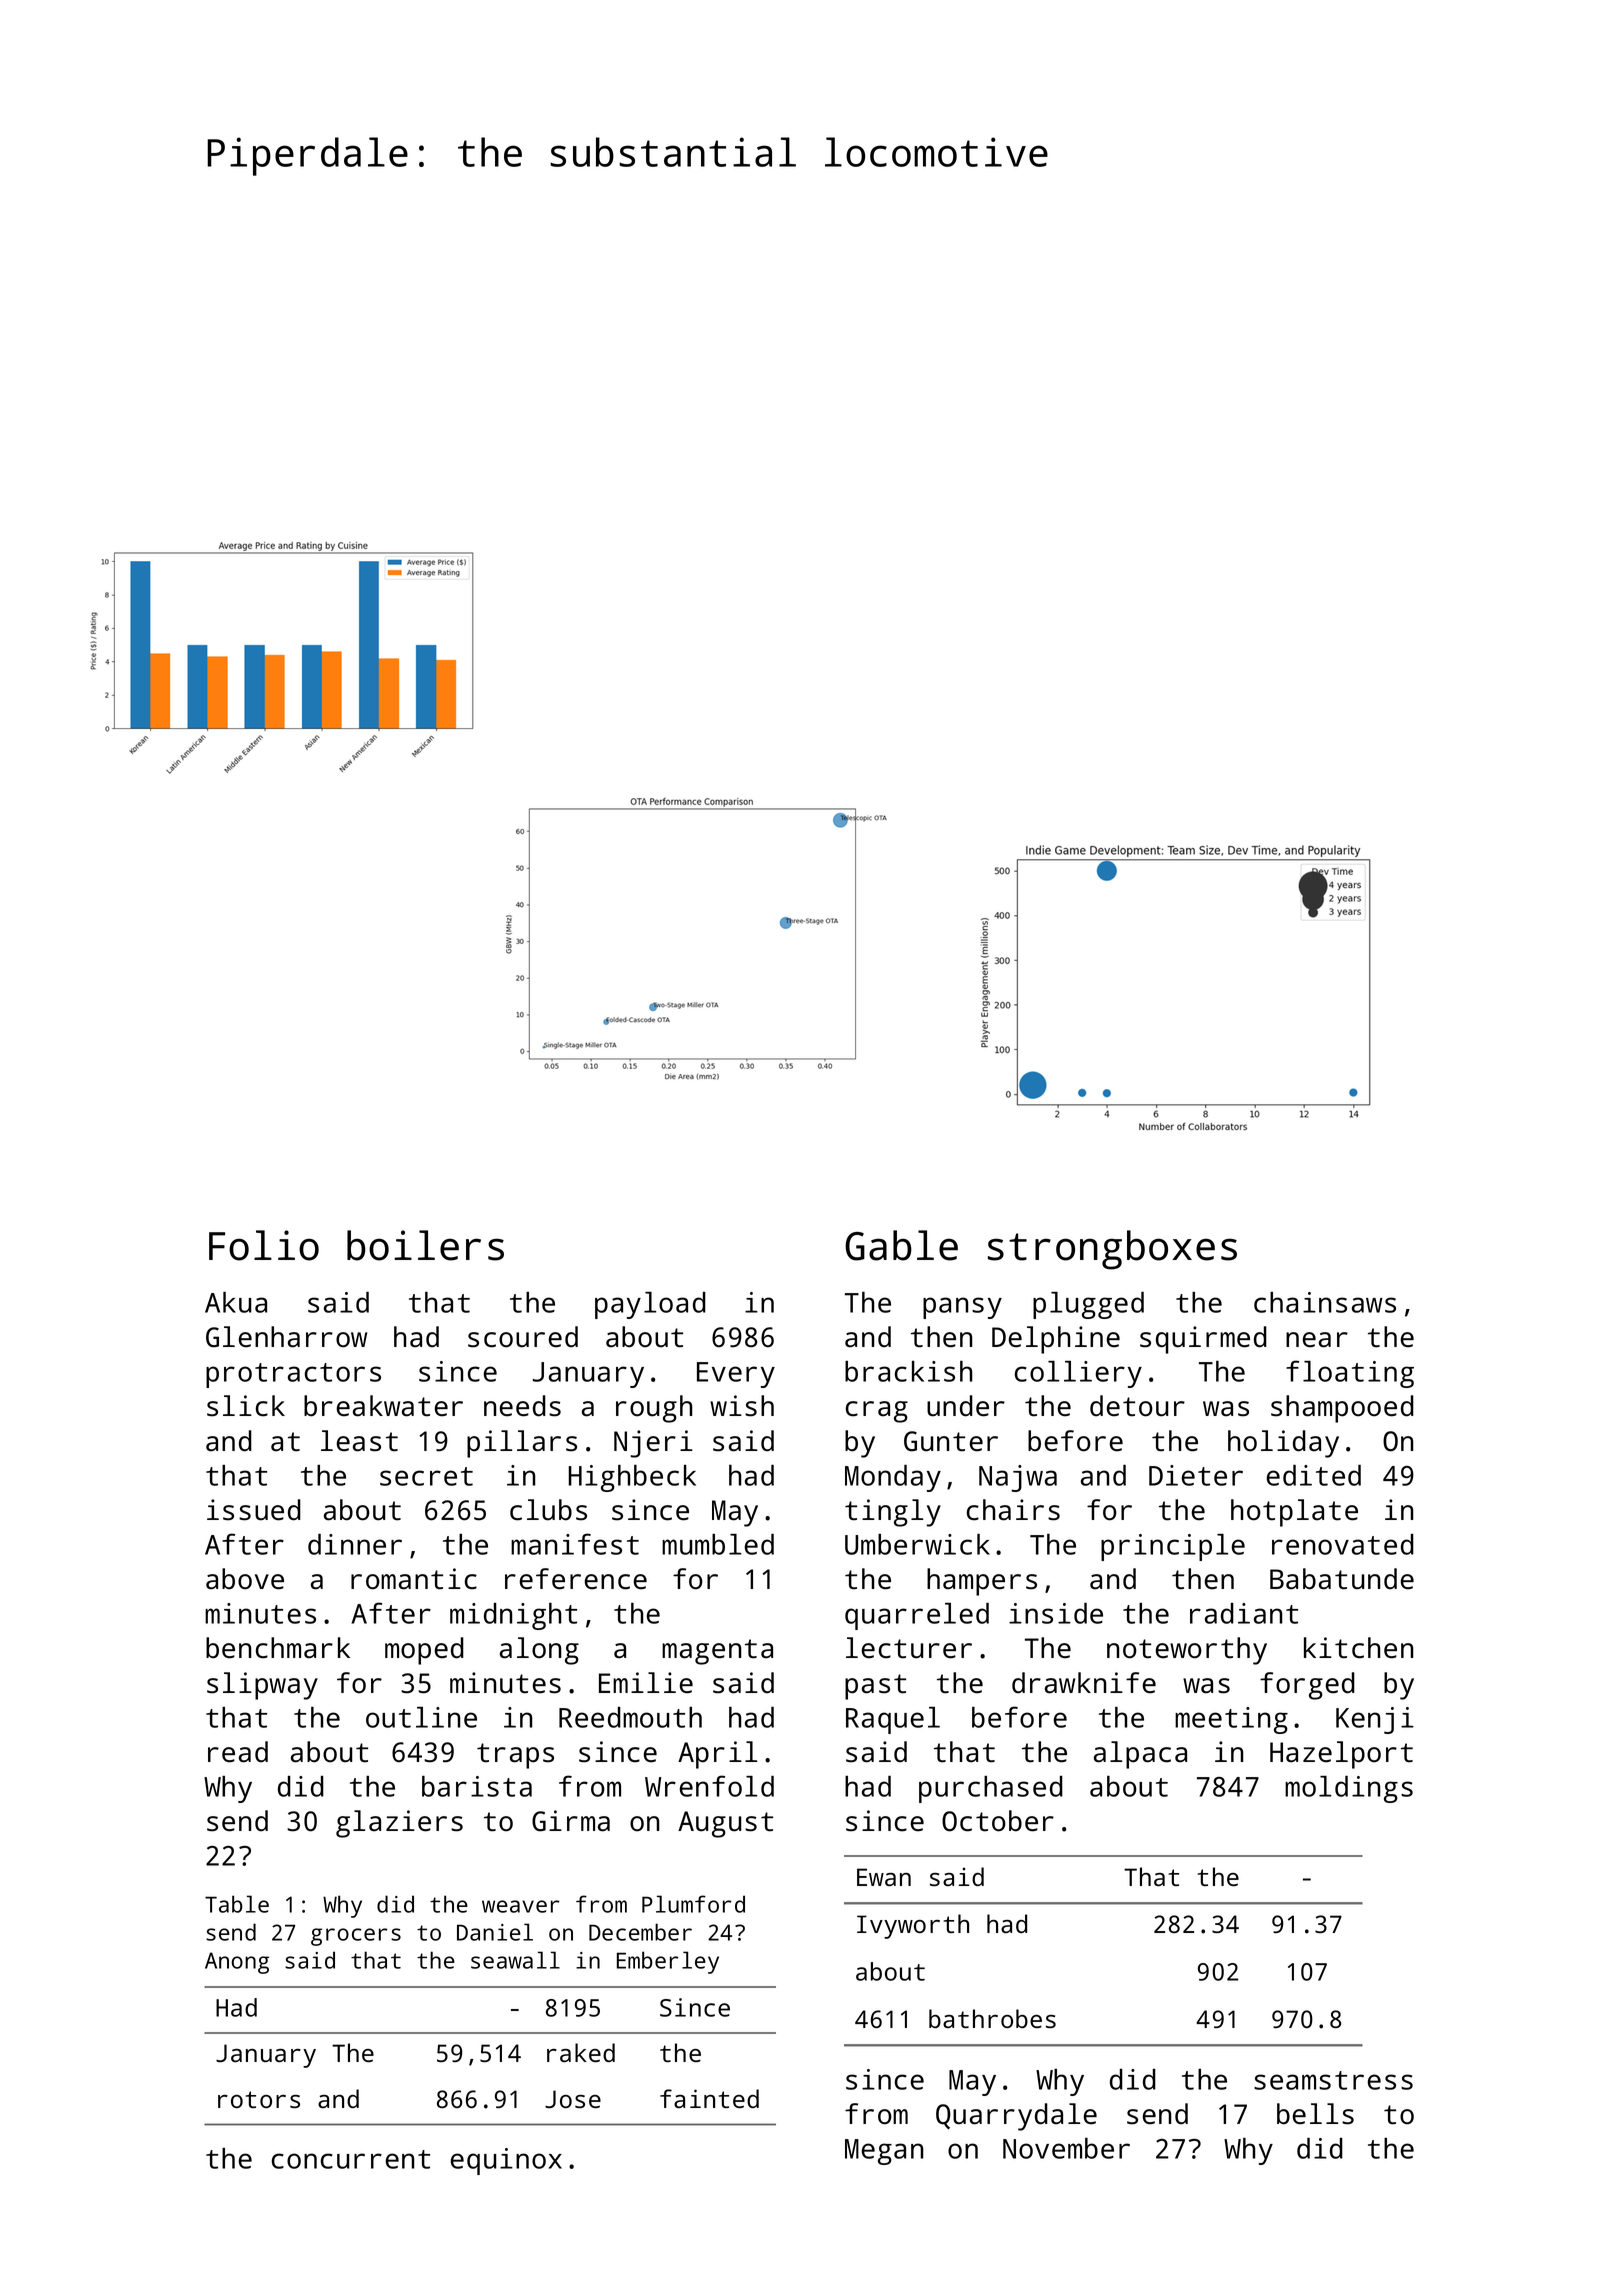 This image has width=1620, height=2292. What do you see at coordinates (1088, 1305) in the image?
I see `plugged` at bounding box center [1088, 1305].
